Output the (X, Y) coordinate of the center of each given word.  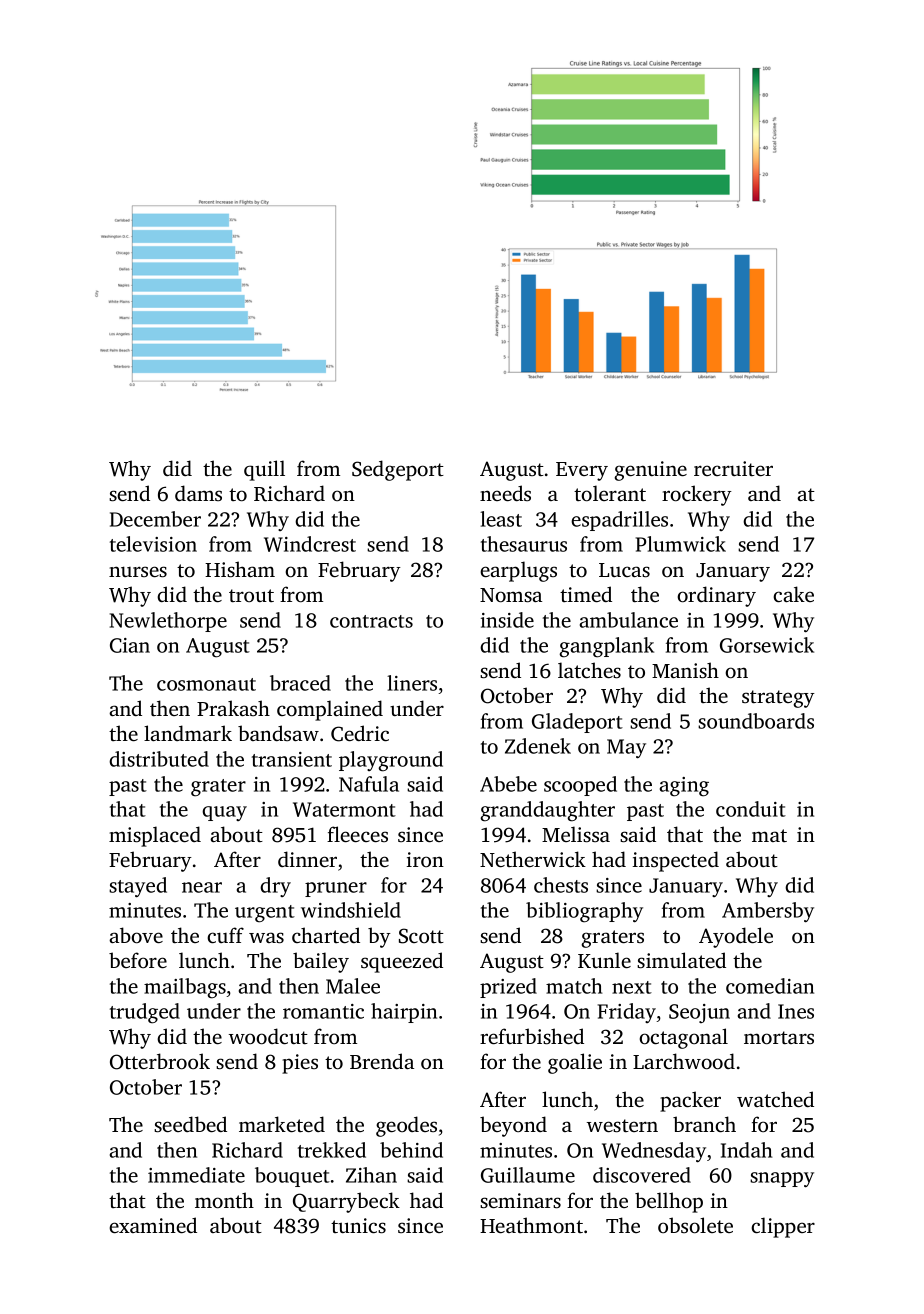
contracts (371, 621)
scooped (580, 786)
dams (198, 493)
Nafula (369, 784)
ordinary (716, 596)
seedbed (190, 1124)
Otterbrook (160, 1061)
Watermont (344, 809)
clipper (783, 1227)
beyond (513, 1126)
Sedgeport (398, 470)
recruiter (733, 468)
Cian (130, 645)
